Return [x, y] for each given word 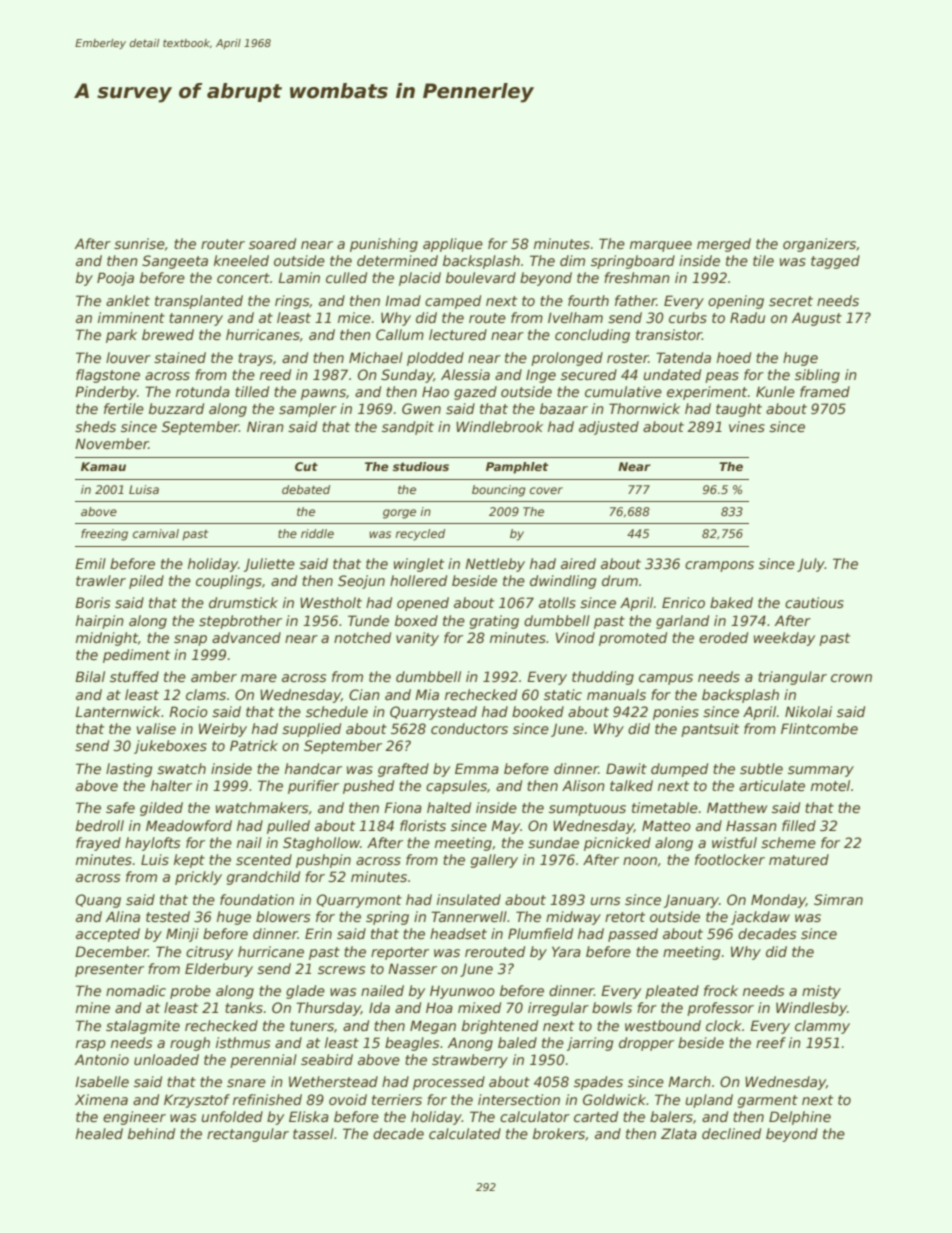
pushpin [323, 861]
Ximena [101, 1099]
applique [453, 245]
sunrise [139, 243]
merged [724, 245]
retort [625, 917]
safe [120, 807]
